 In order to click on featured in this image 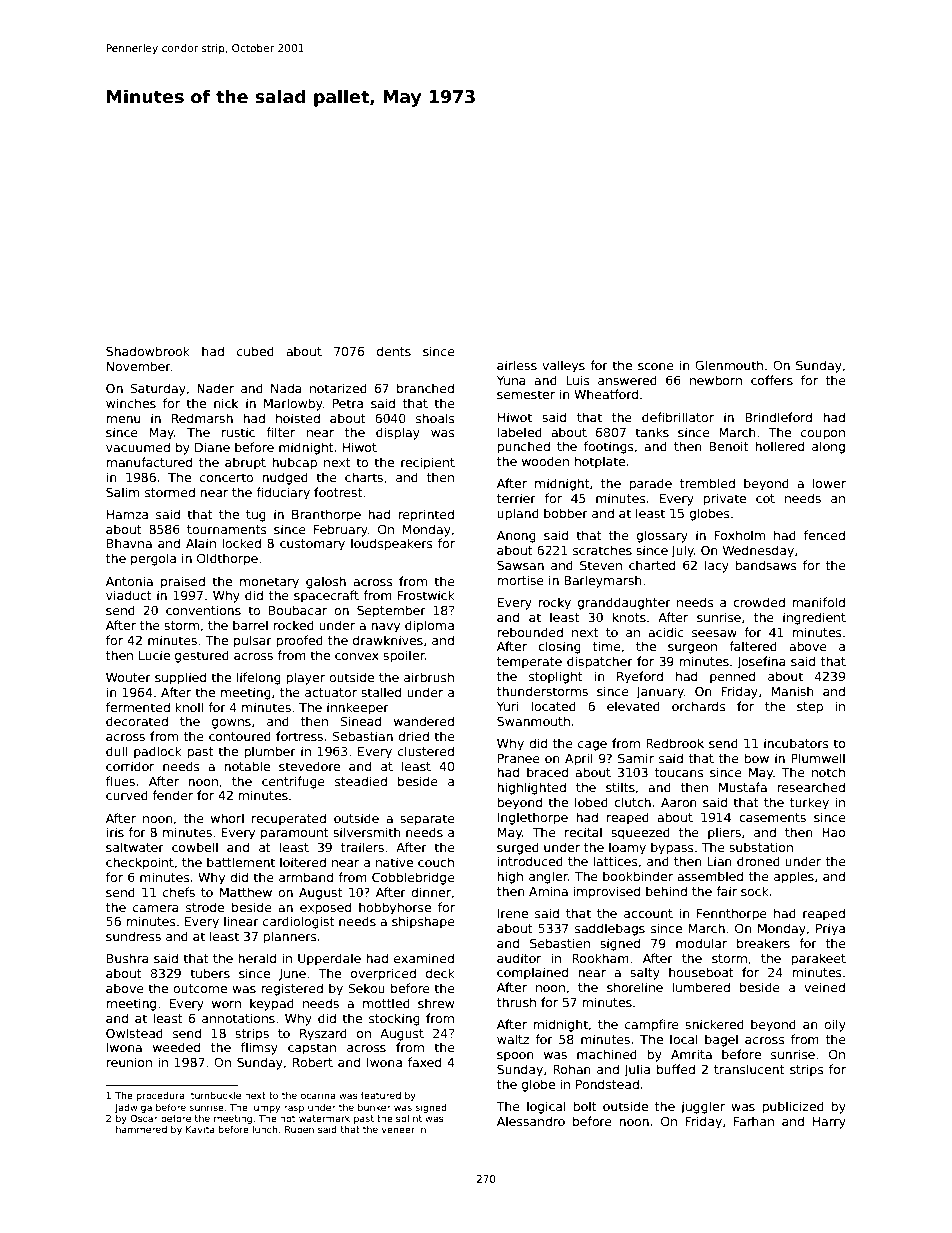, I will do `click(381, 1095)`.
